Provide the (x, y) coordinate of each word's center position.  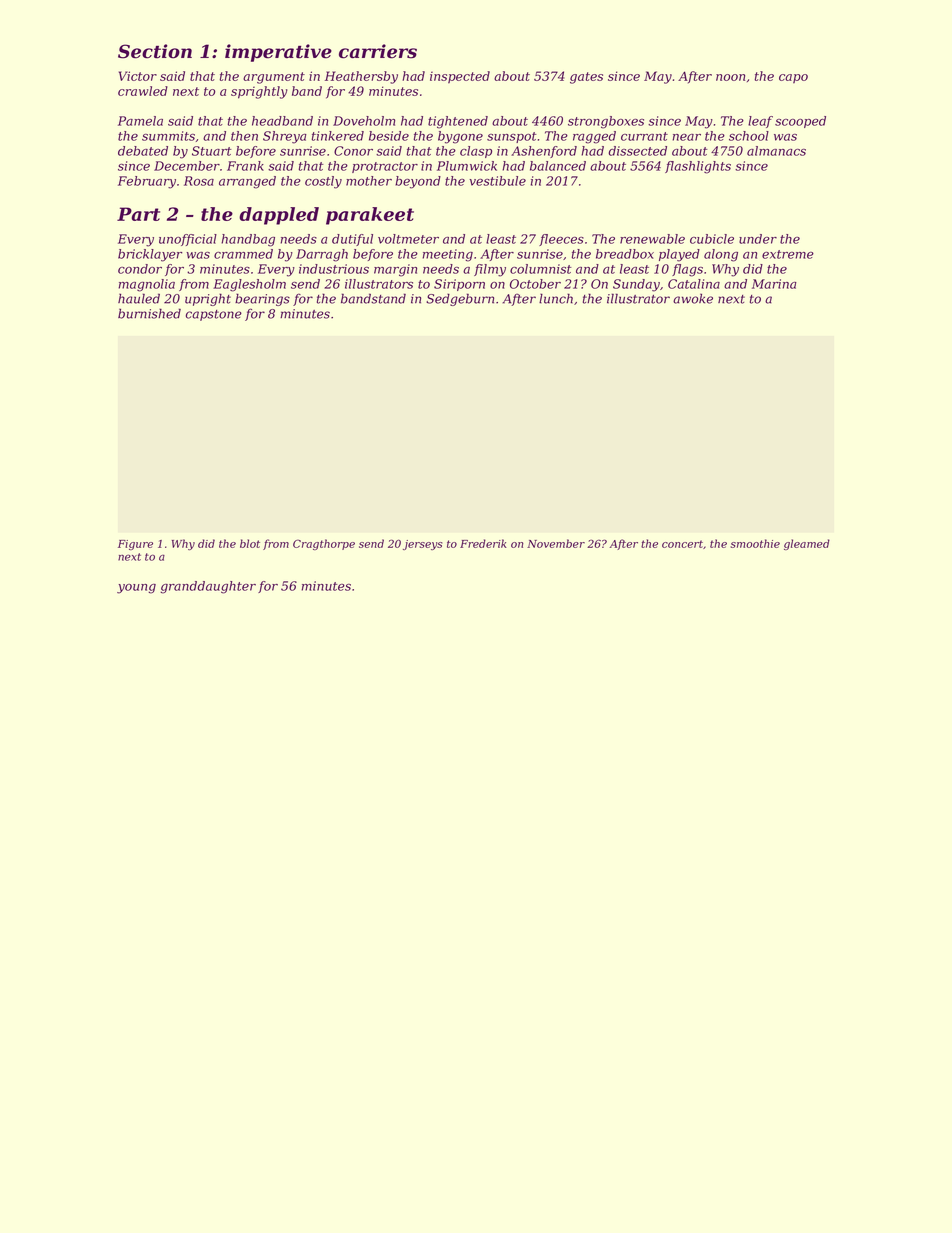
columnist (541, 269)
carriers (378, 51)
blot (250, 543)
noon (730, 77)
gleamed (807, 544)
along (721, 255)
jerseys (422, 545)
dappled (279, 216)
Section (155, 51)
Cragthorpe (324, 544)
